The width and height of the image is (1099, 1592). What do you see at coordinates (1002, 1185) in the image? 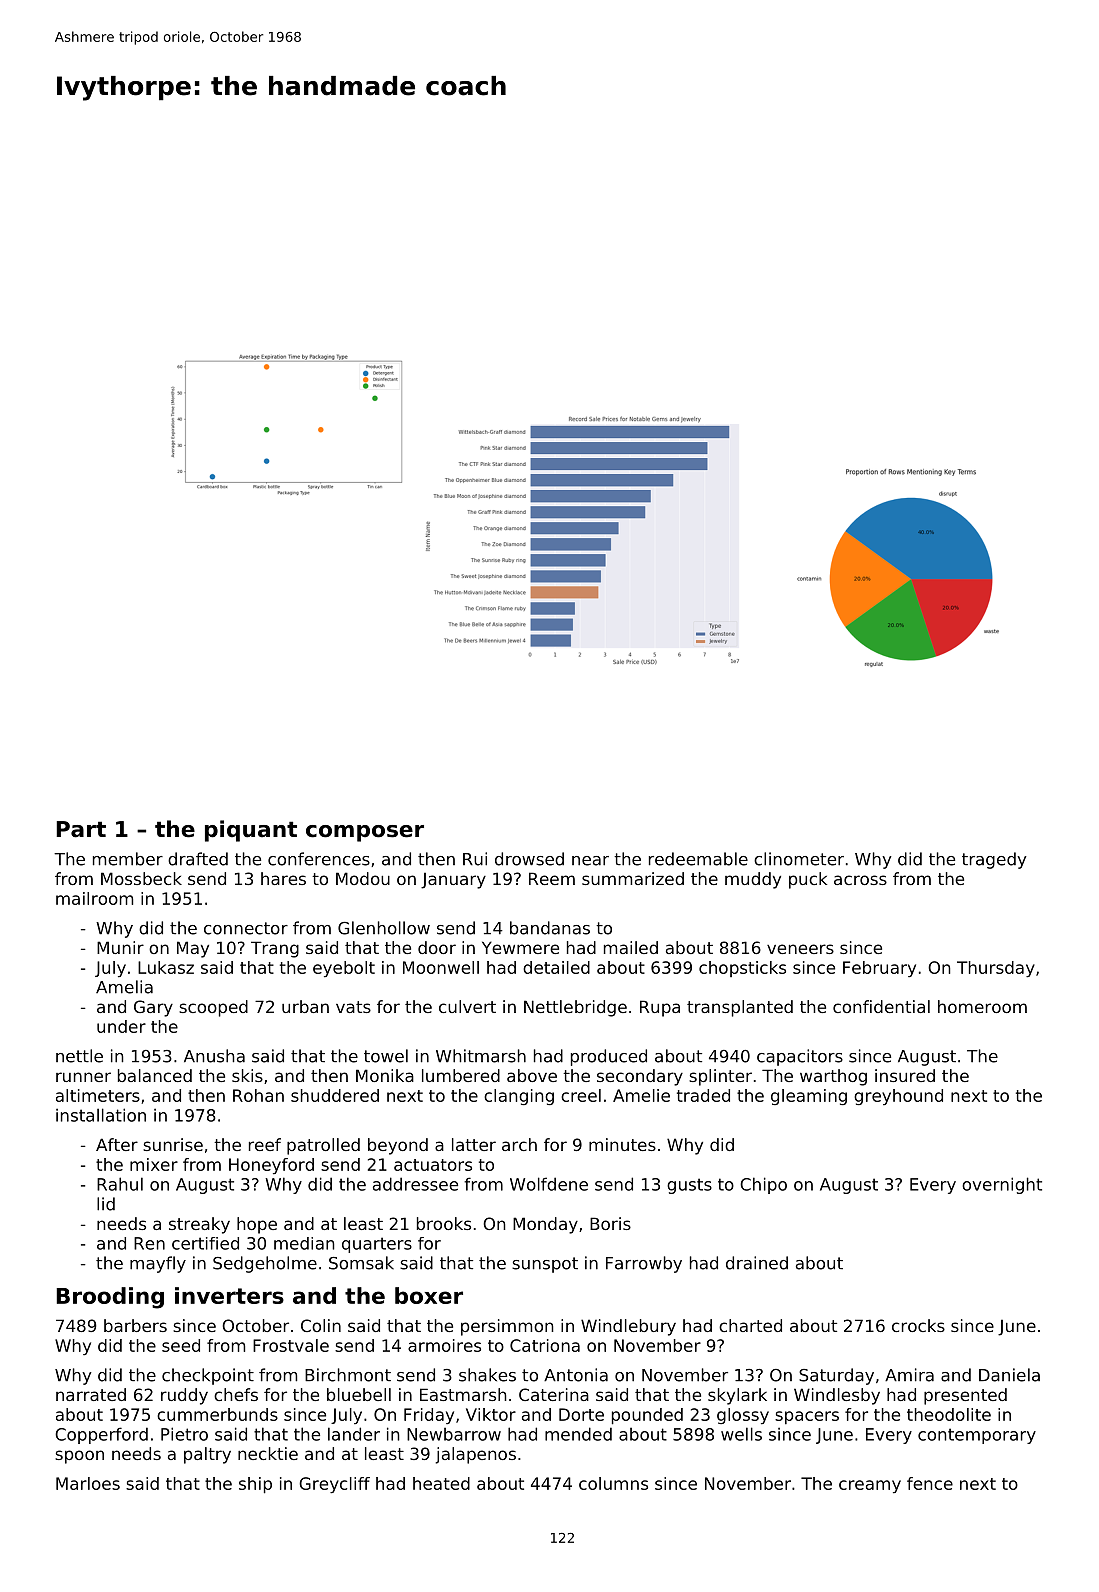
I see `overnight` at bounding box center [1002, 1185].
